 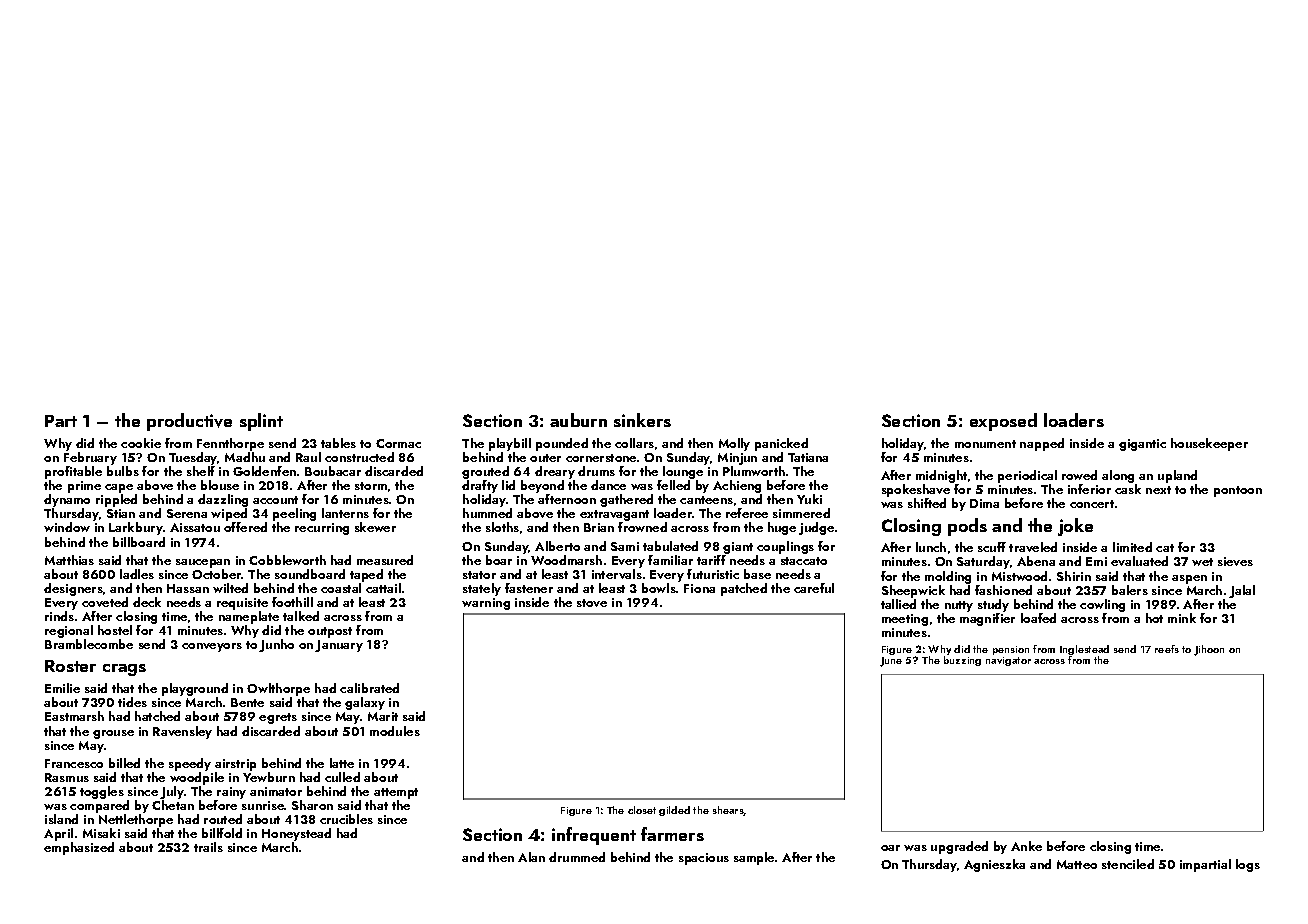 What do you see at coordinates (985, 444) in the image?
I see `monument` at bounding box center [985, 444].
